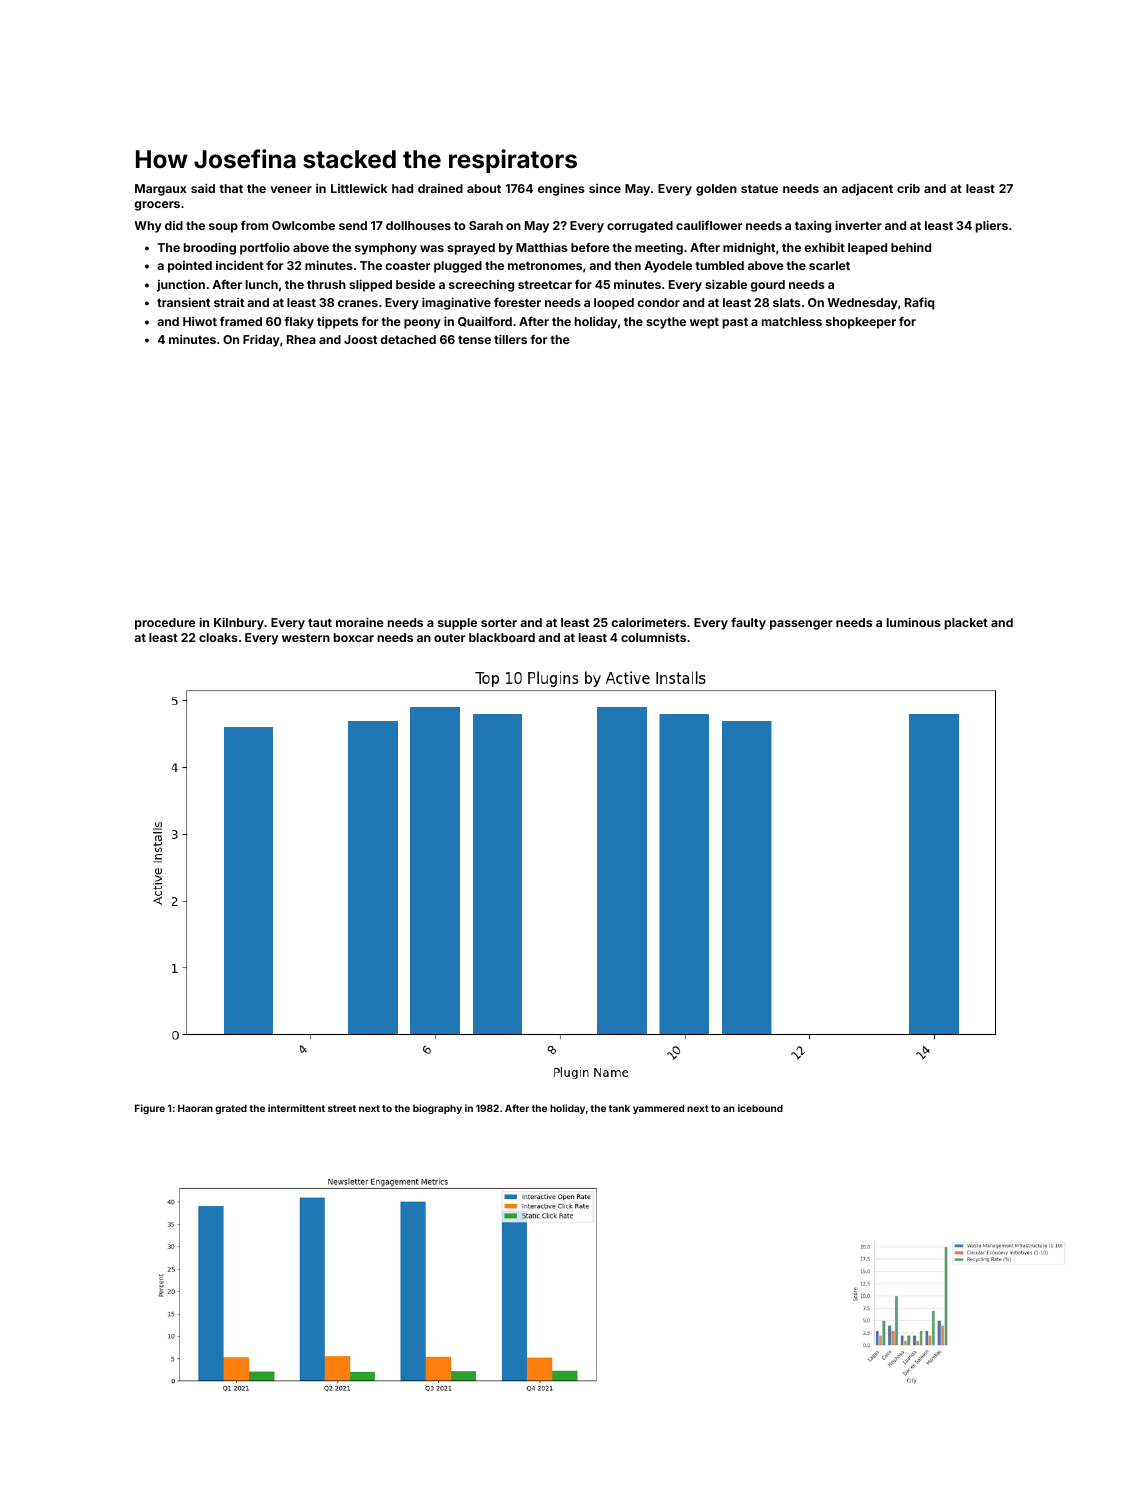  Describe the element at coordinates (296, 1108) in the document. I see `intermittent` at that location.
